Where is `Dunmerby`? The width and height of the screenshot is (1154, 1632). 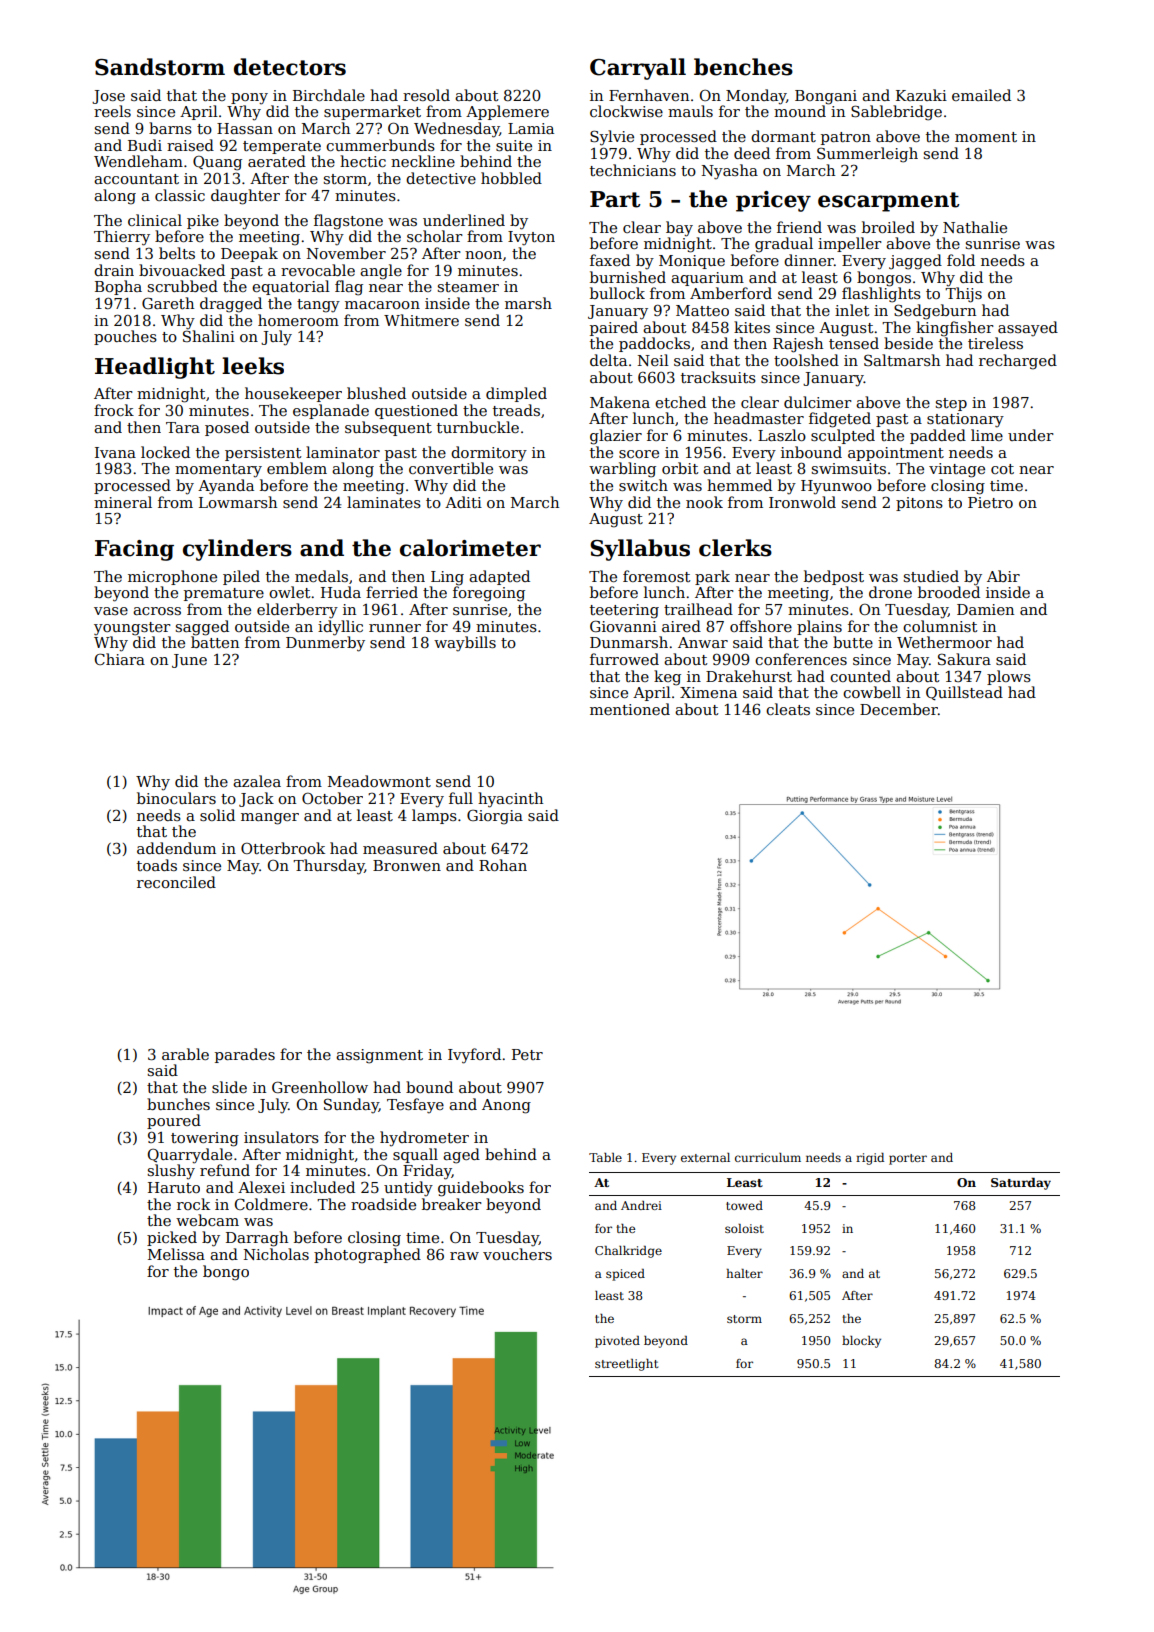
Dunmerby is located at coordinates (325, 644).
